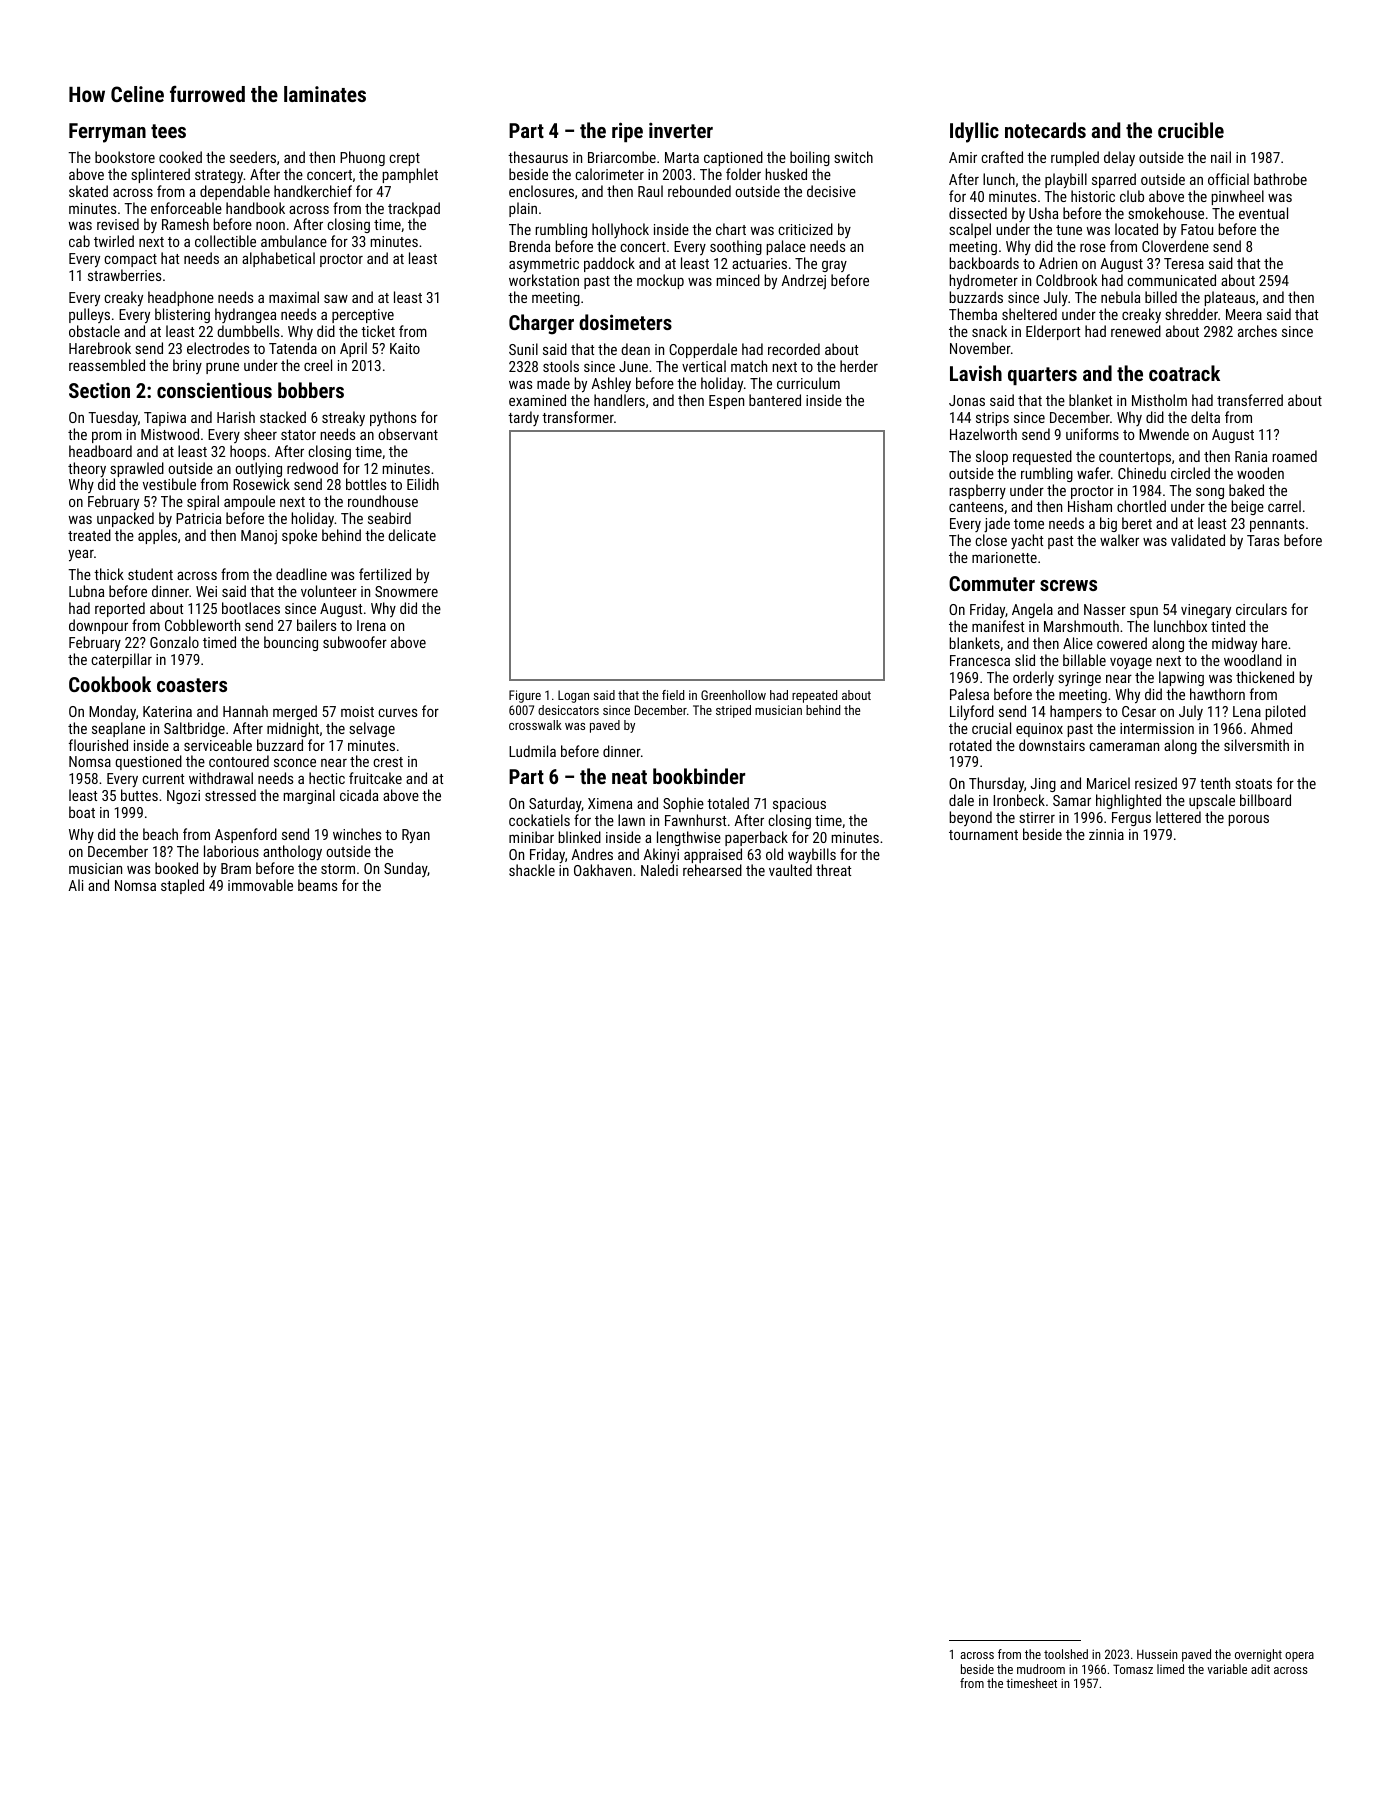  Describe the element at coordinates (1066, 1654) in the document. I see `toolshed` at that location.
